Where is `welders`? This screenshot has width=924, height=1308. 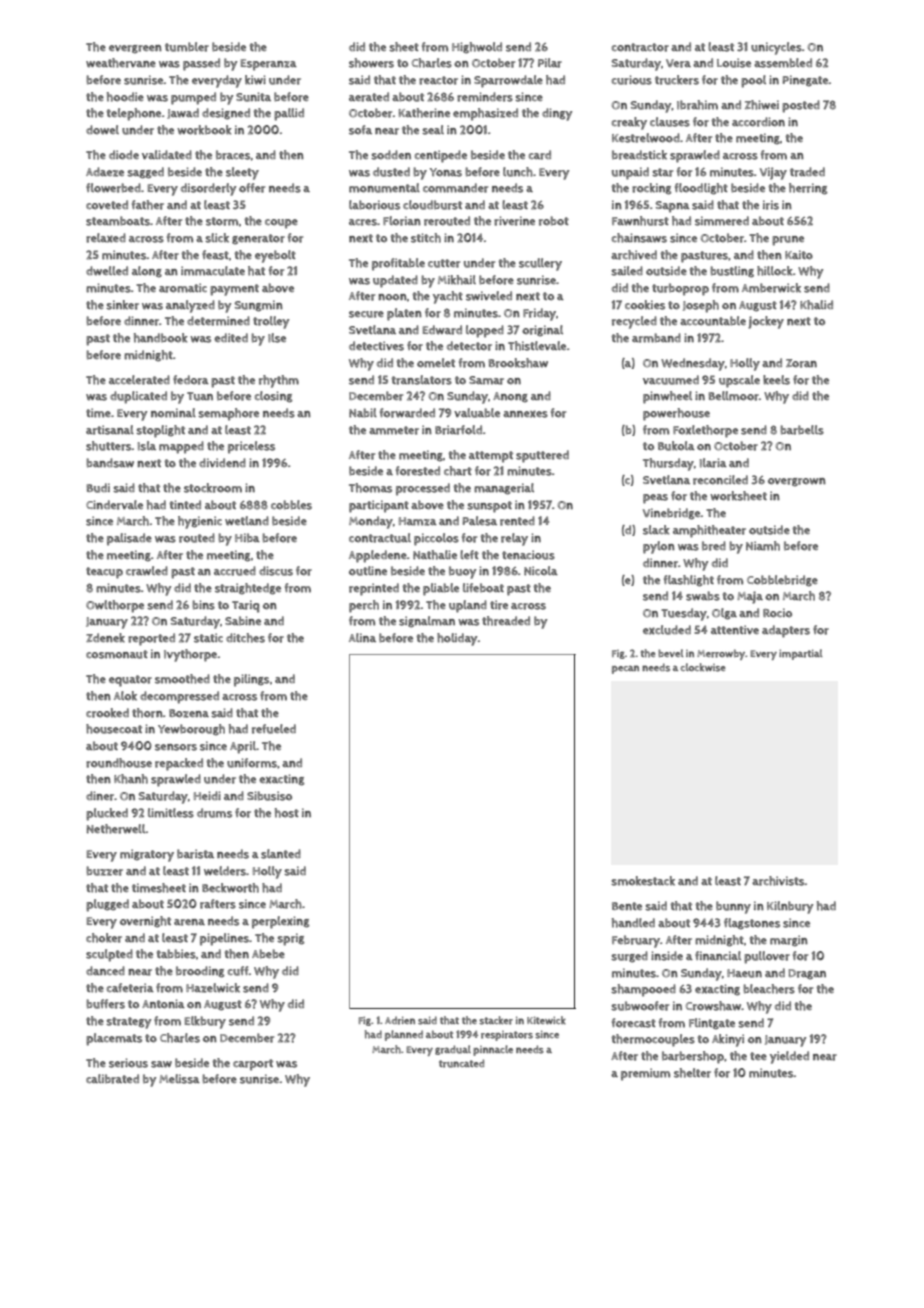 welders is located at coordinates (225, 871).
